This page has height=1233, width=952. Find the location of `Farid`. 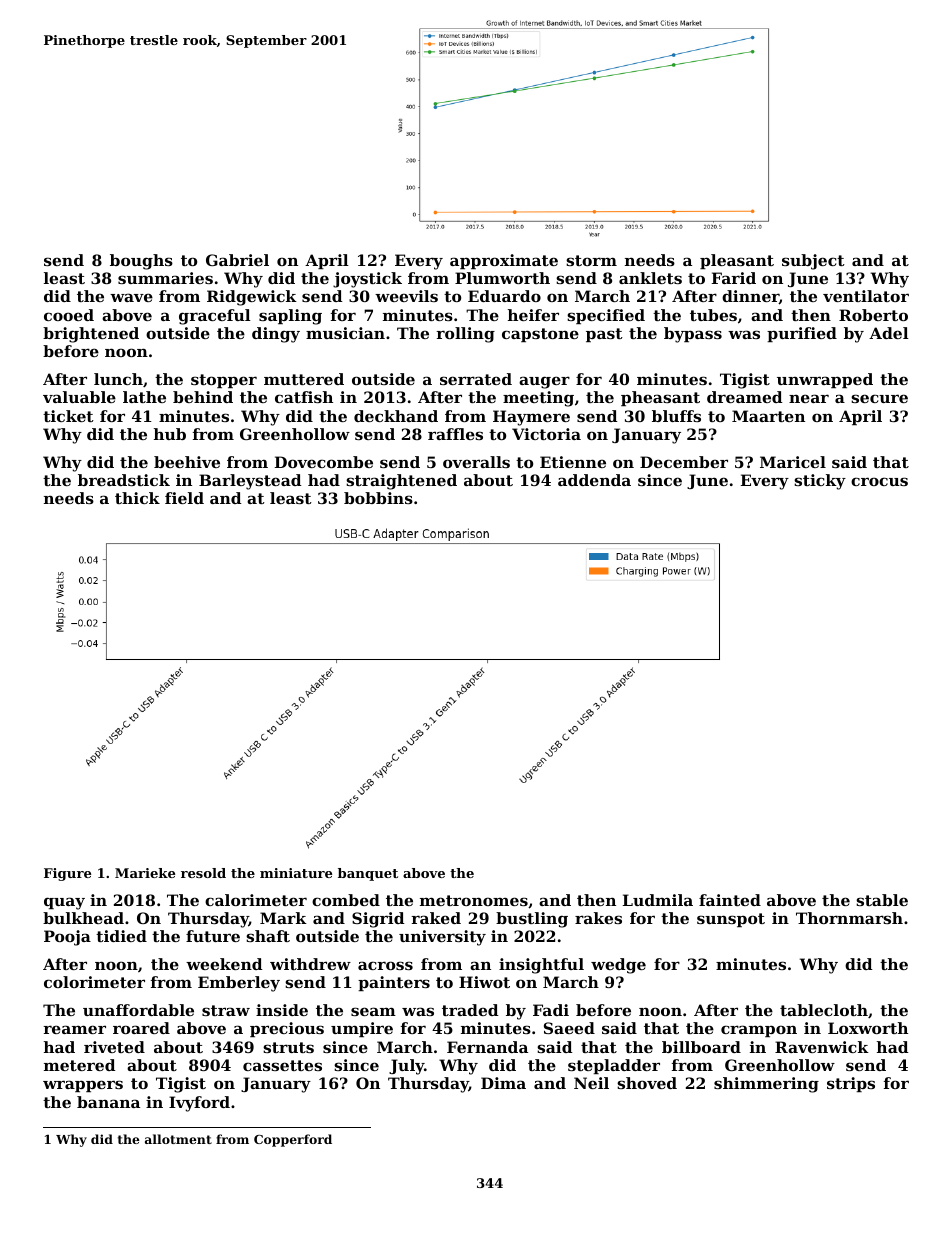

Farid is located at coordinates (734, 278).
